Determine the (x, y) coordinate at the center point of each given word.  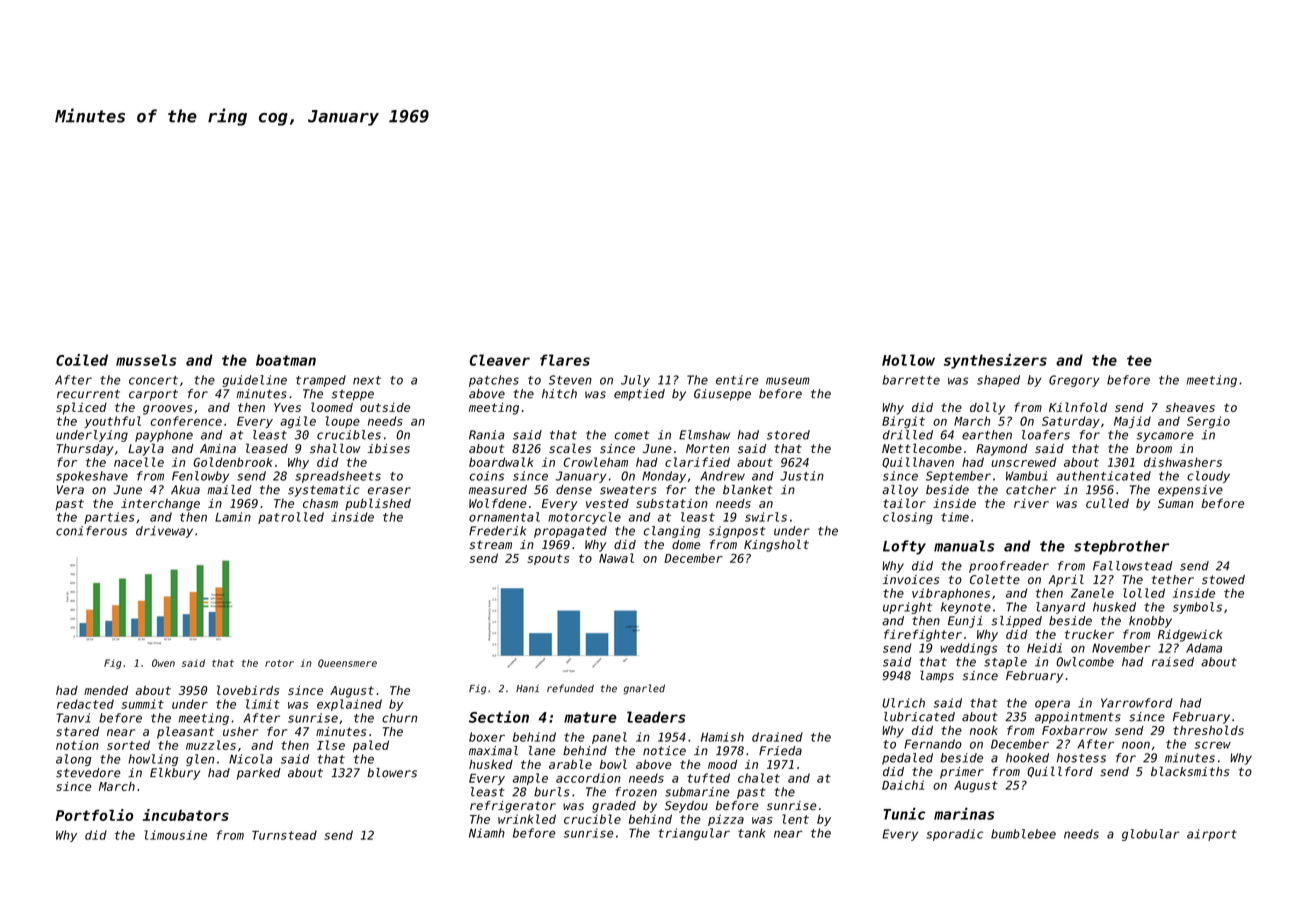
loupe (343, 422)
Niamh (487, 833)
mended (106, 690)
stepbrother (1121, 547)
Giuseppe (722, 395)
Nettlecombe (922, 448)
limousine (175, 835)
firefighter (923, 635)
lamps (937, 676)
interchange (160, 505)
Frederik (497, 531)
